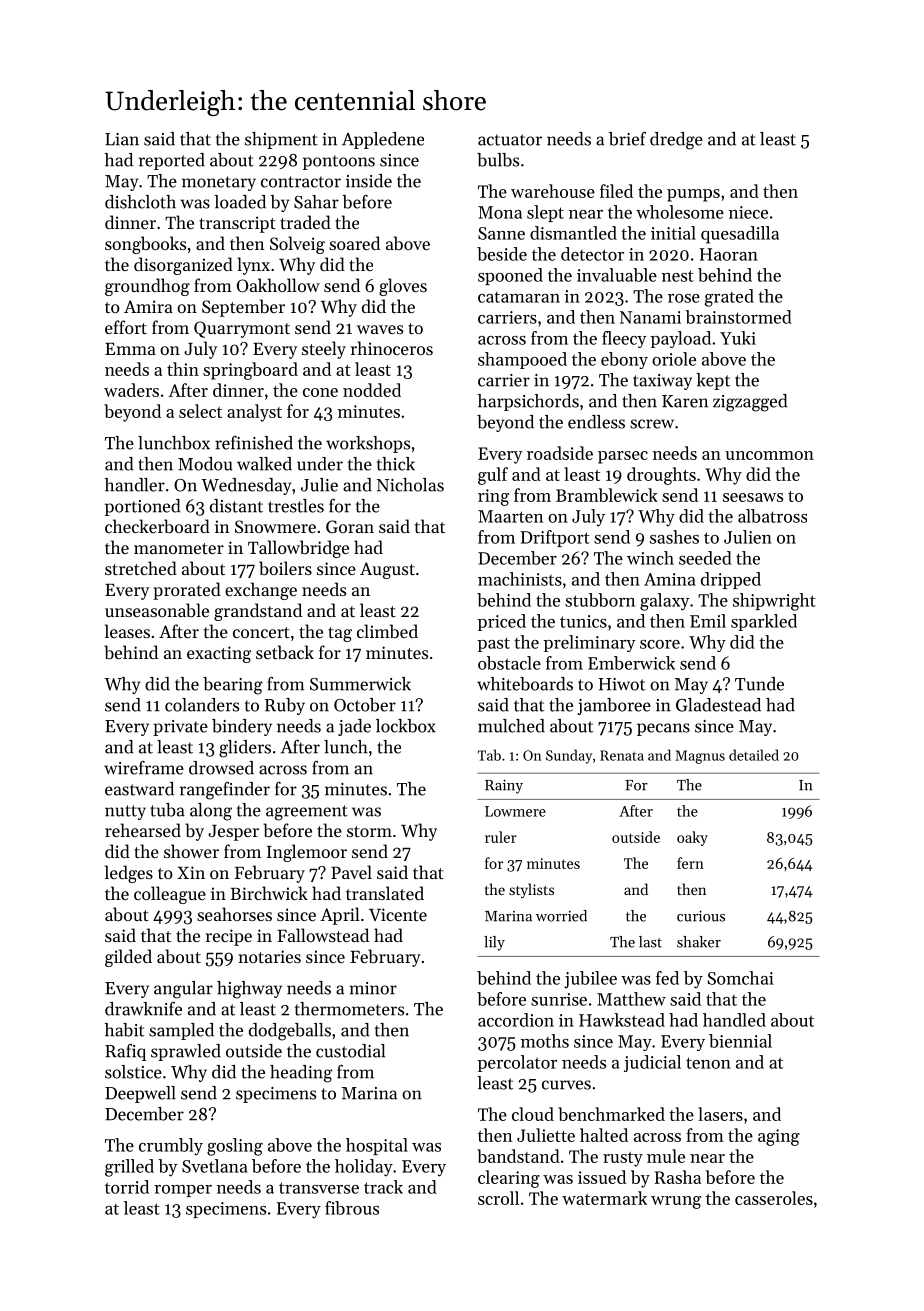 The height and width of the page is (1311, 924). What do you see at coordinates (145, 245) in the page?
I see `songbooks` at bounding box center [145, 245].
